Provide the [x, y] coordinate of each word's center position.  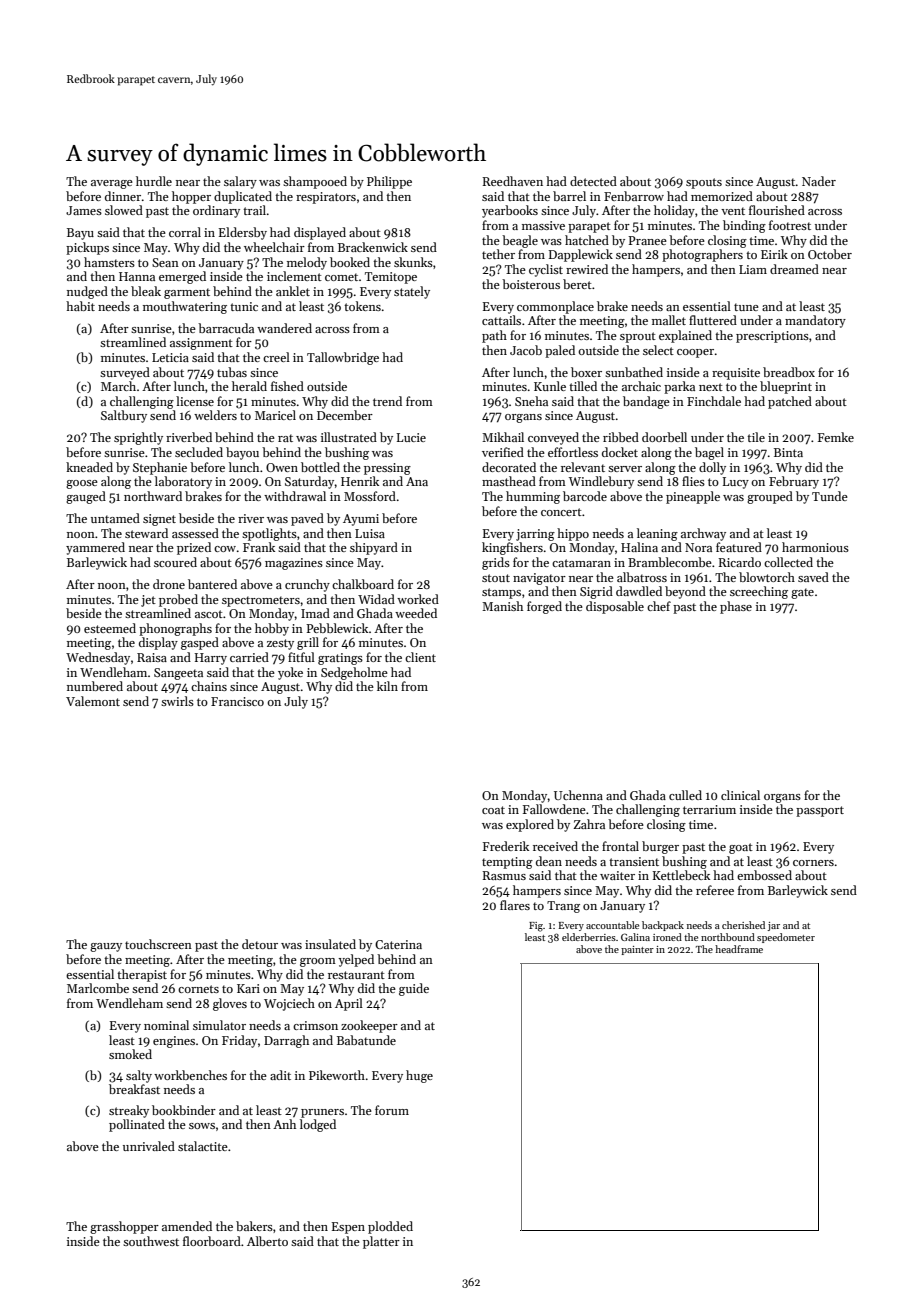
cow [225, 549]
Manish [502, 606]
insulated [330, 944]
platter [381, 1242]
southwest [151, 1241]
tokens [362, 306]
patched [790, 402]
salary [240, 182]
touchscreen [158, 944]
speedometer [786, 938]
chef [659, 606]
